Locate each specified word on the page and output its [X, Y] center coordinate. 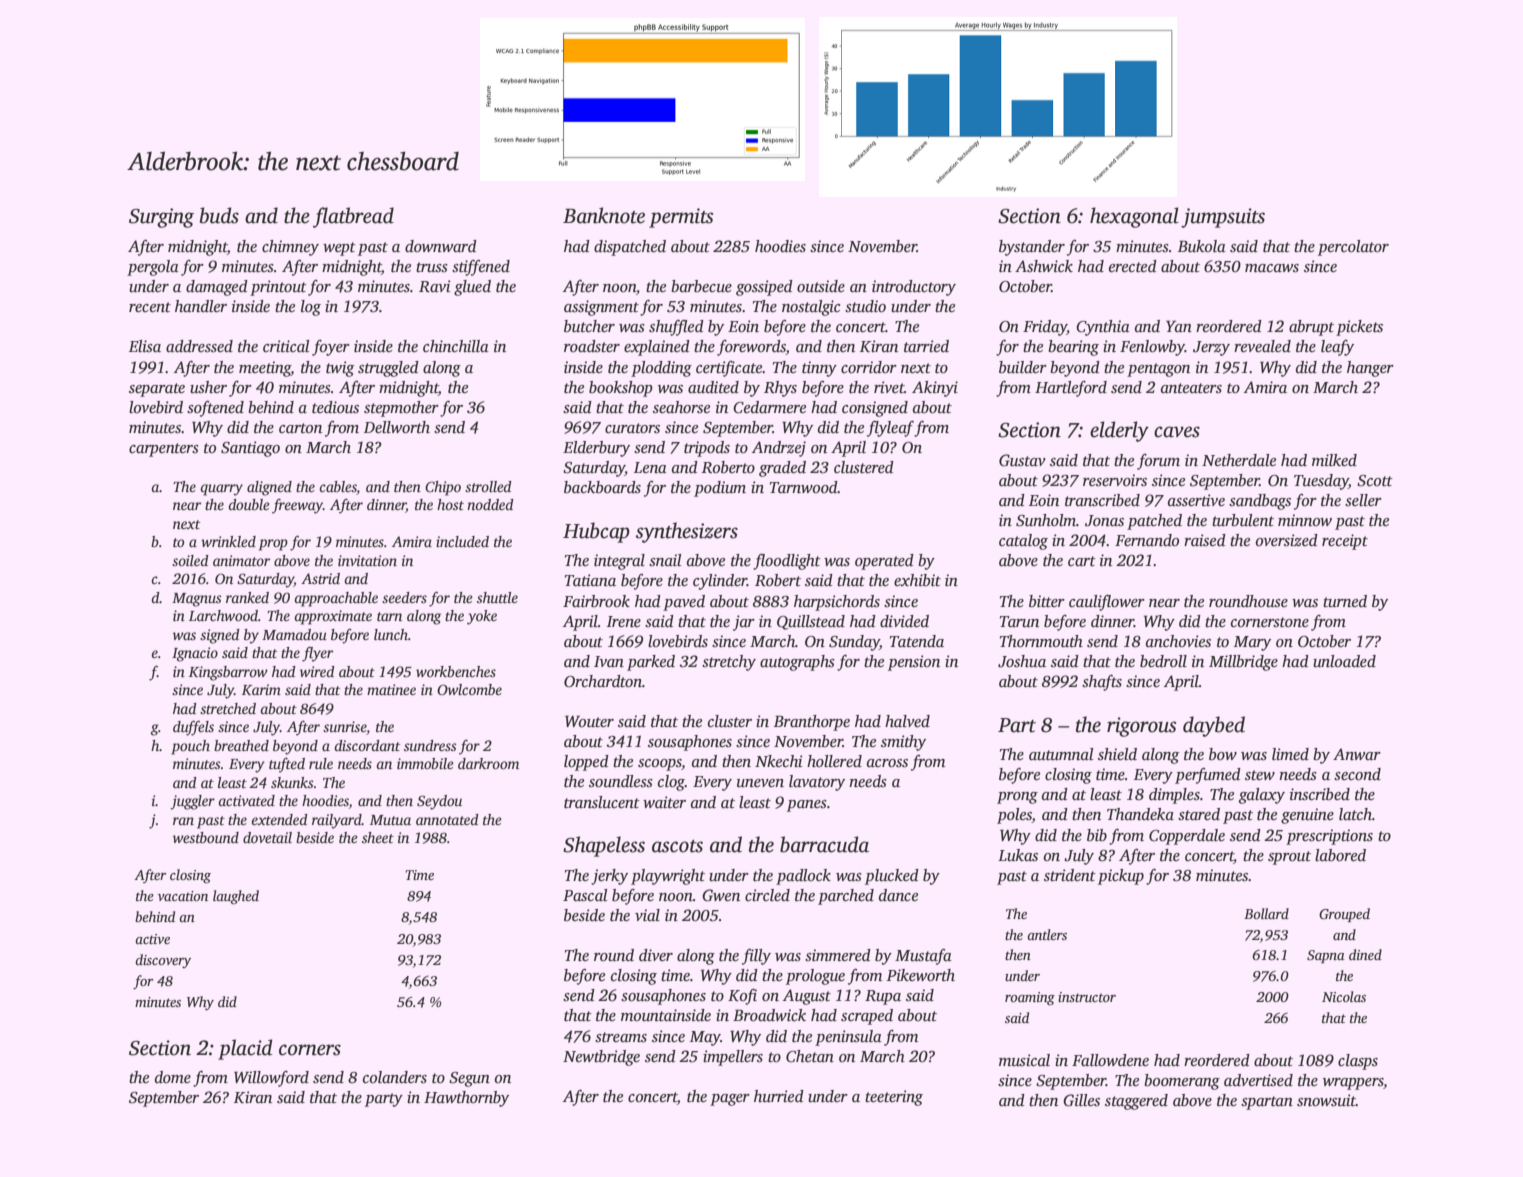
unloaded [1344, 661]
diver [656, 955]
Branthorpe [812, 723]
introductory [914, 288]
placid [245, 1049]
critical [286, 346]
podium [720, 489]
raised [1205, 540]
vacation [183, 896]
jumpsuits [1223, 218]
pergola [153, 268]
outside [821, 286]
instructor [1087, 997]
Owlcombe [469, 689]
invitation [367, 560]
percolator [1353, 248]
